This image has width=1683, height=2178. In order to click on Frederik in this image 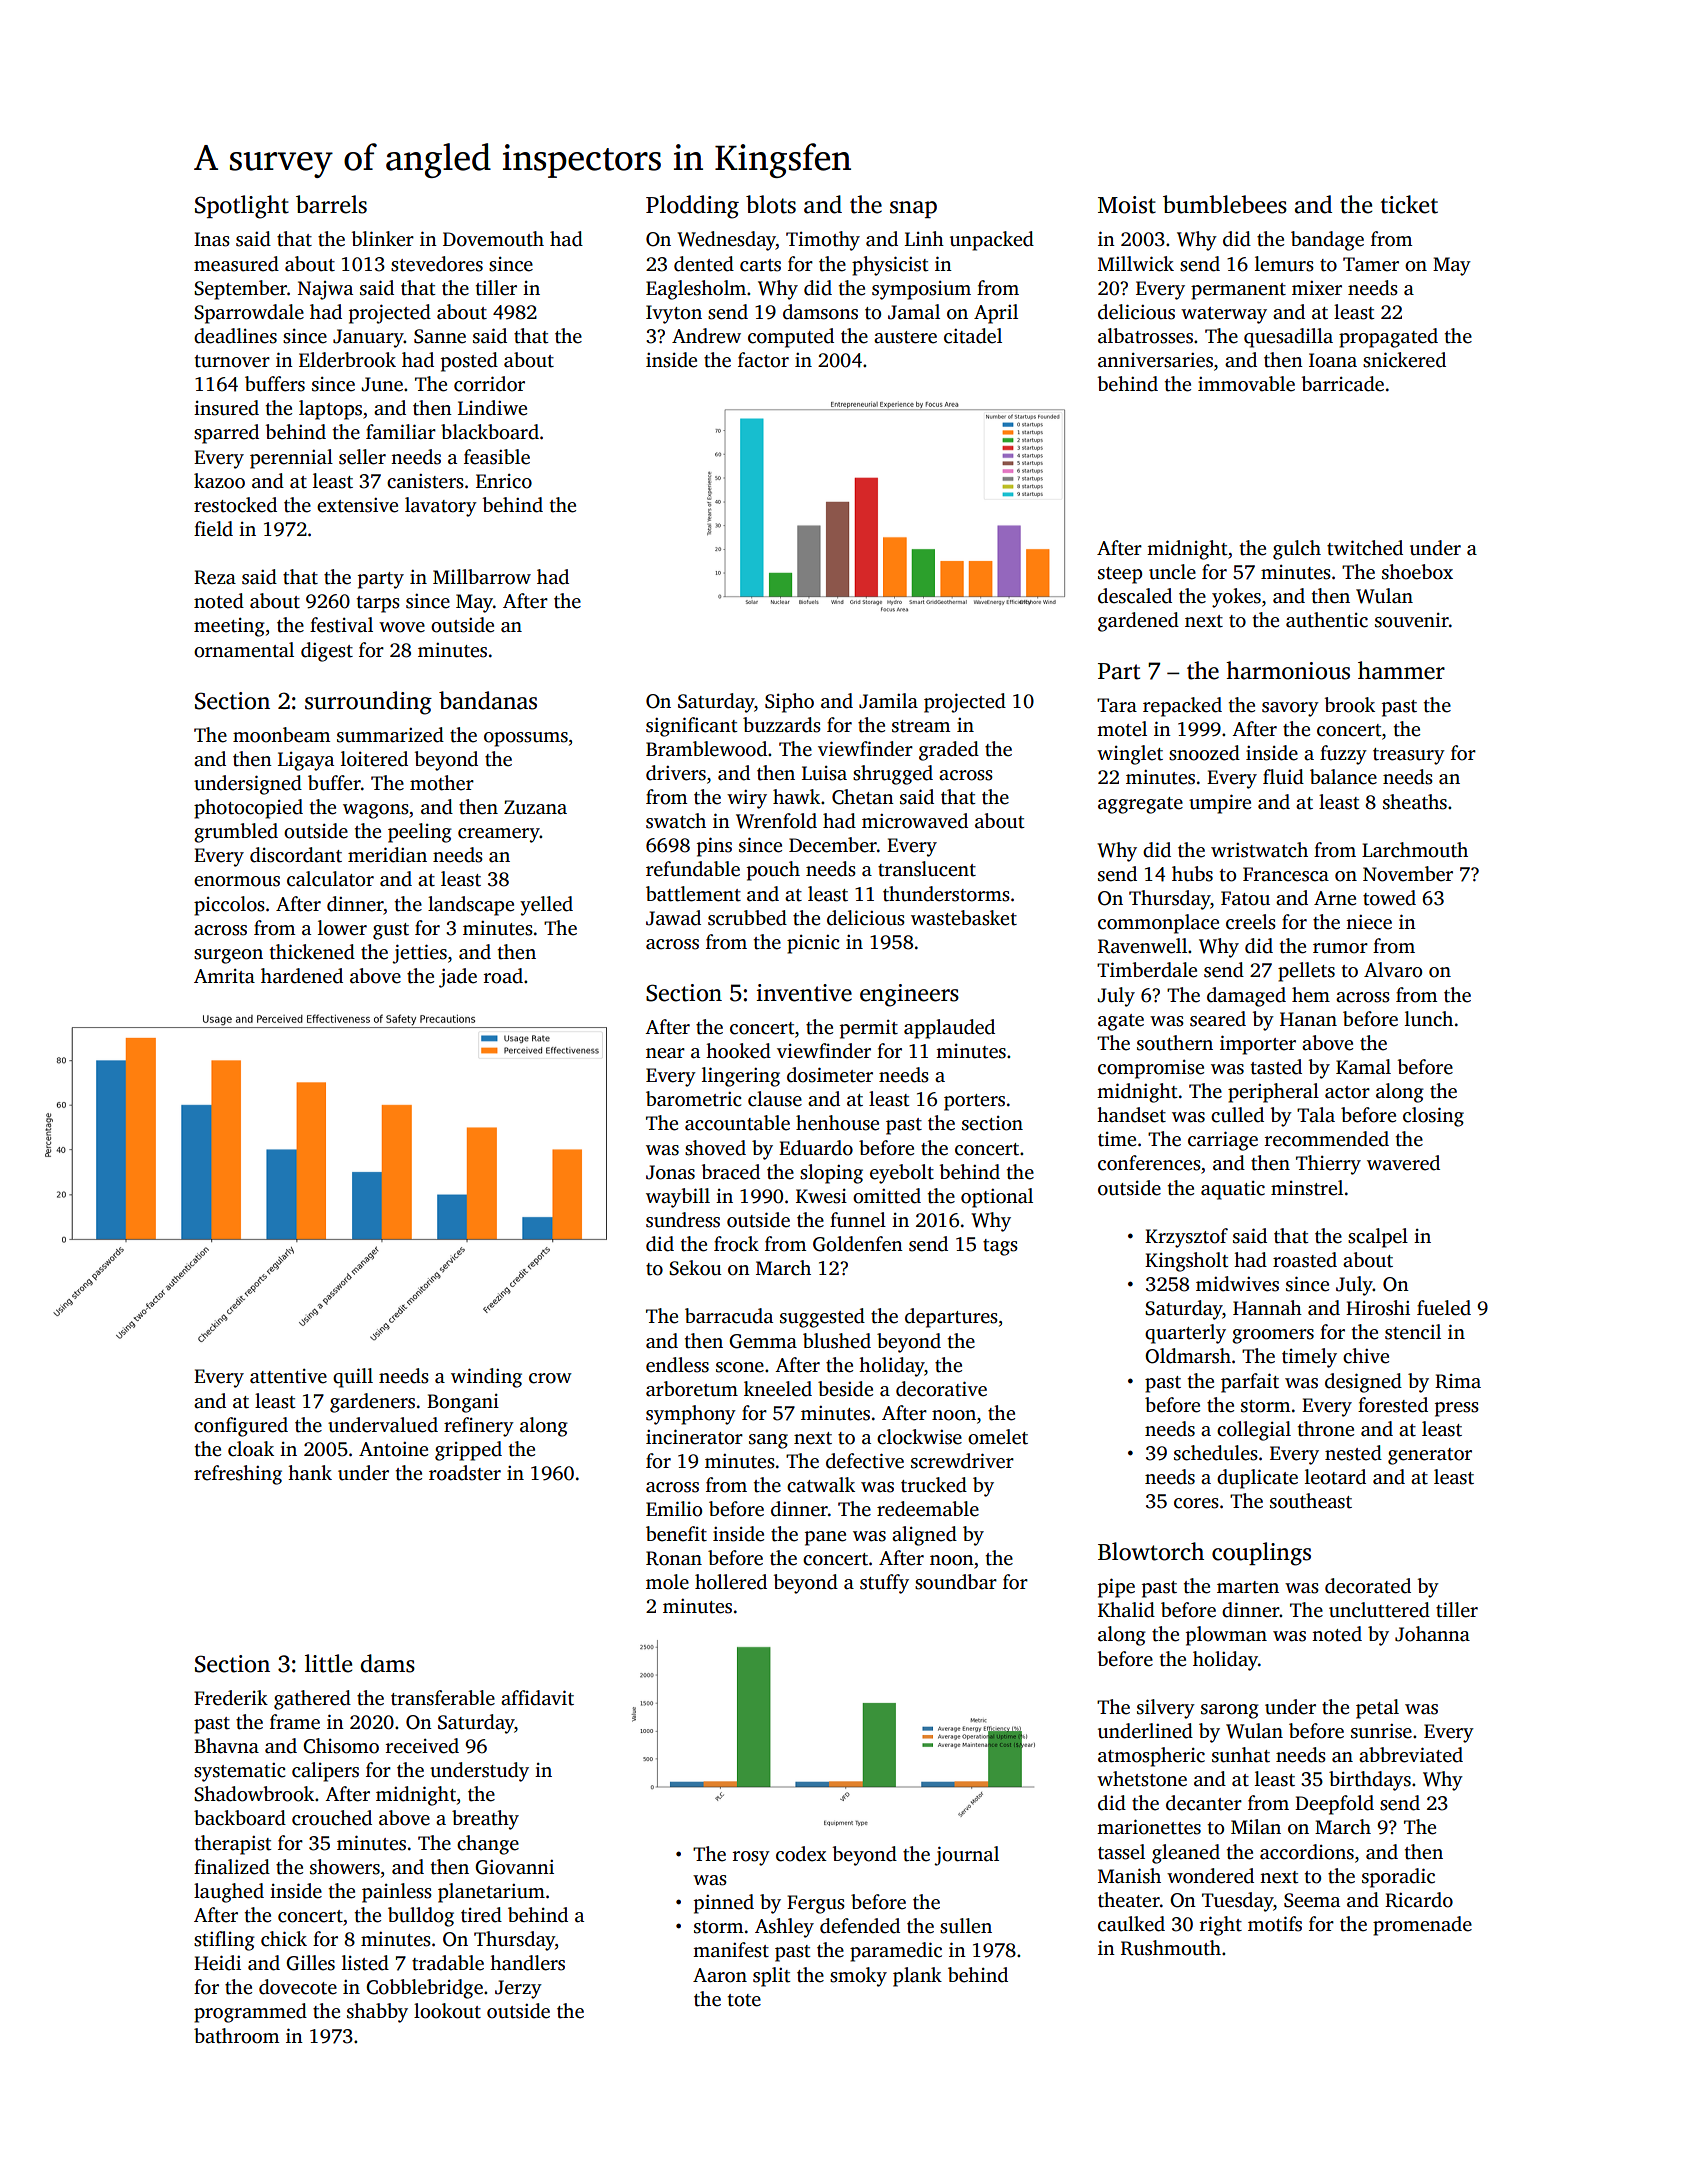, I will do `click(231, 1698)`.
